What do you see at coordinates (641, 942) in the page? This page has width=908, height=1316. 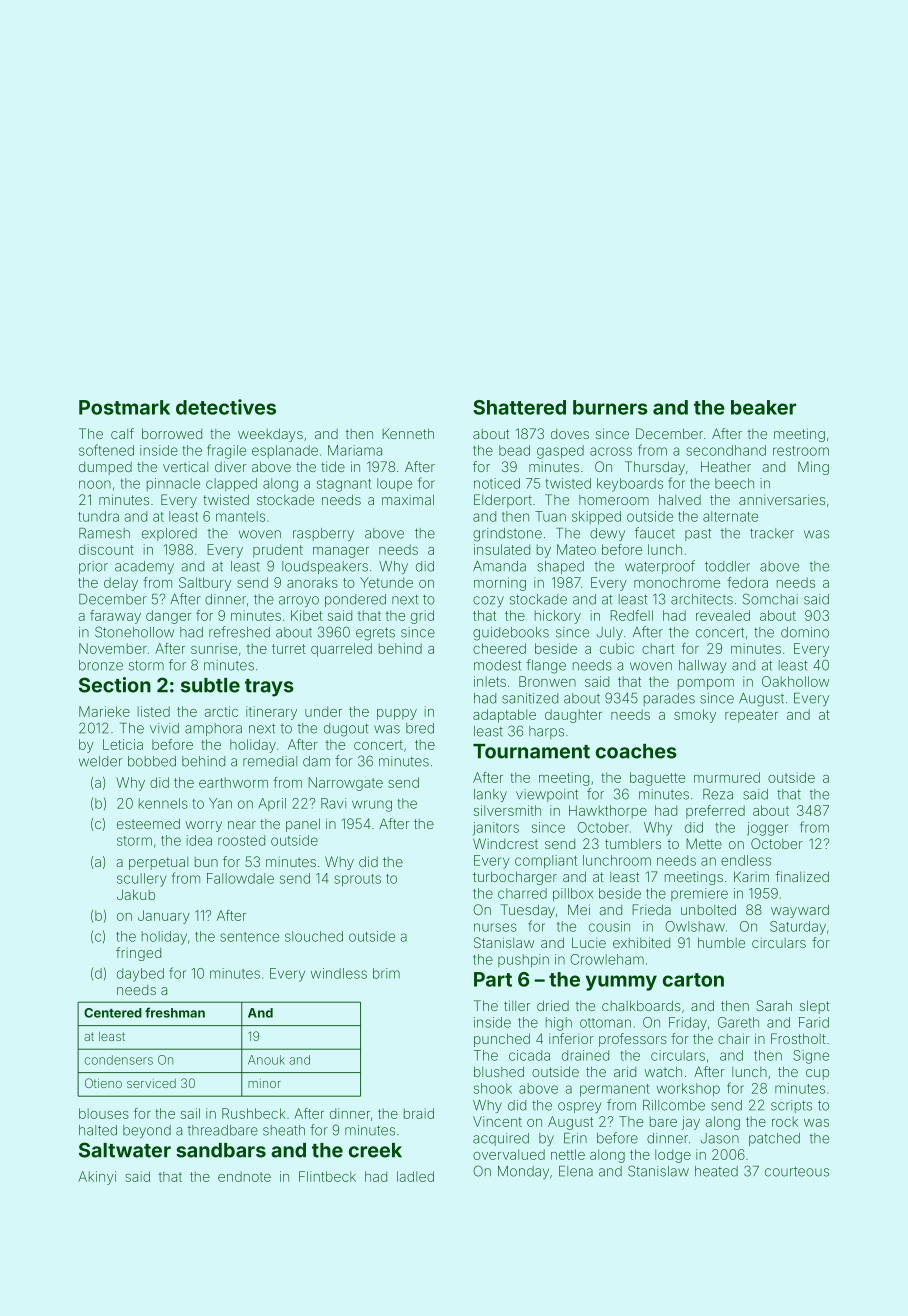 I see `exhibited` at bounding box center [641, 942].
